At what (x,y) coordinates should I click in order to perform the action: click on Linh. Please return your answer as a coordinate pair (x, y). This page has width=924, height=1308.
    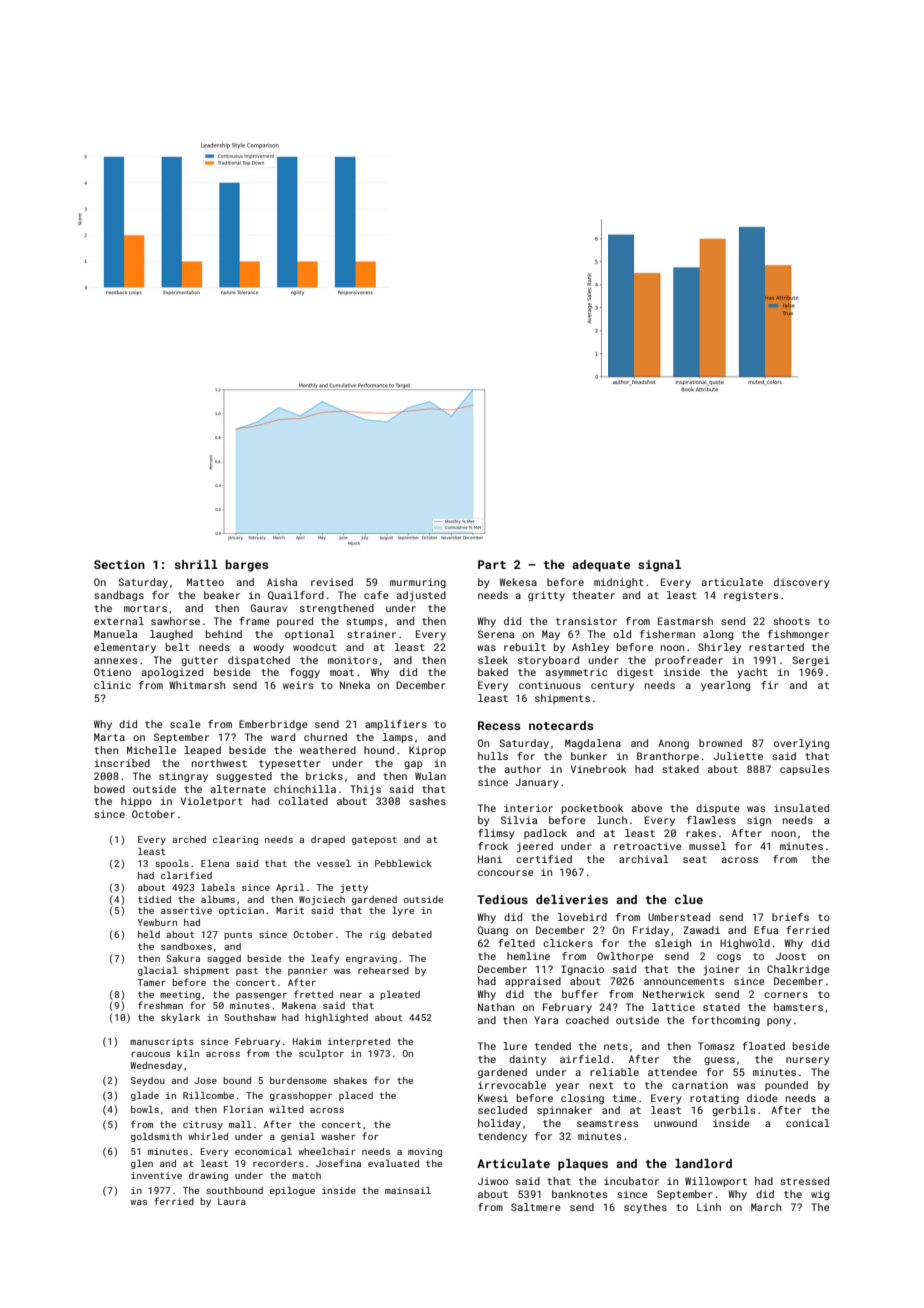
    Looking at the image, I should click on (709, 1207).
